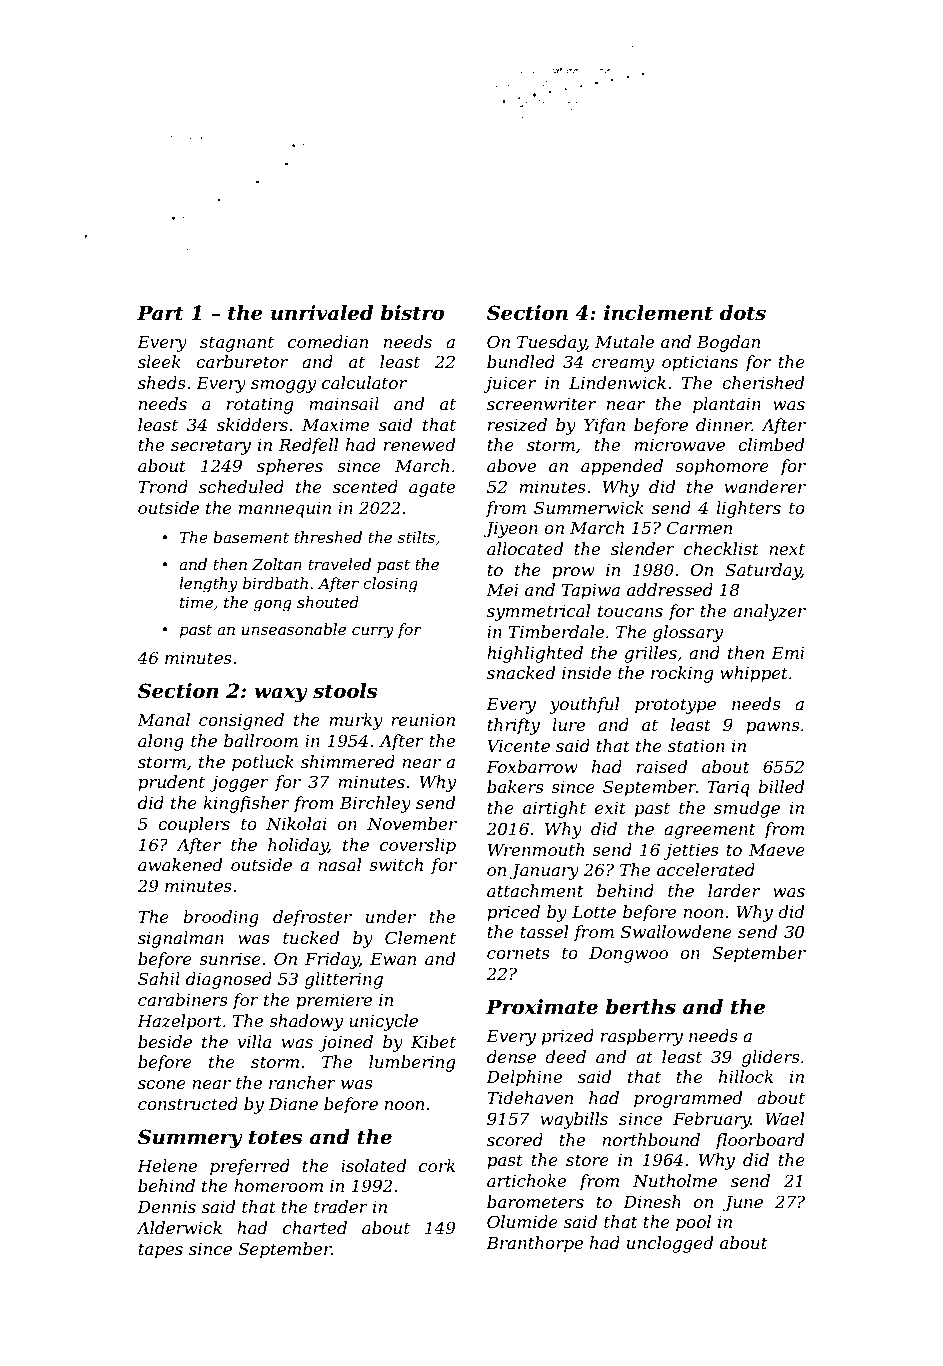 The height and width of the page is (1366, 943). Describe the element at coordinates (688, 1099) in the page. I see `programmed` at that location.
